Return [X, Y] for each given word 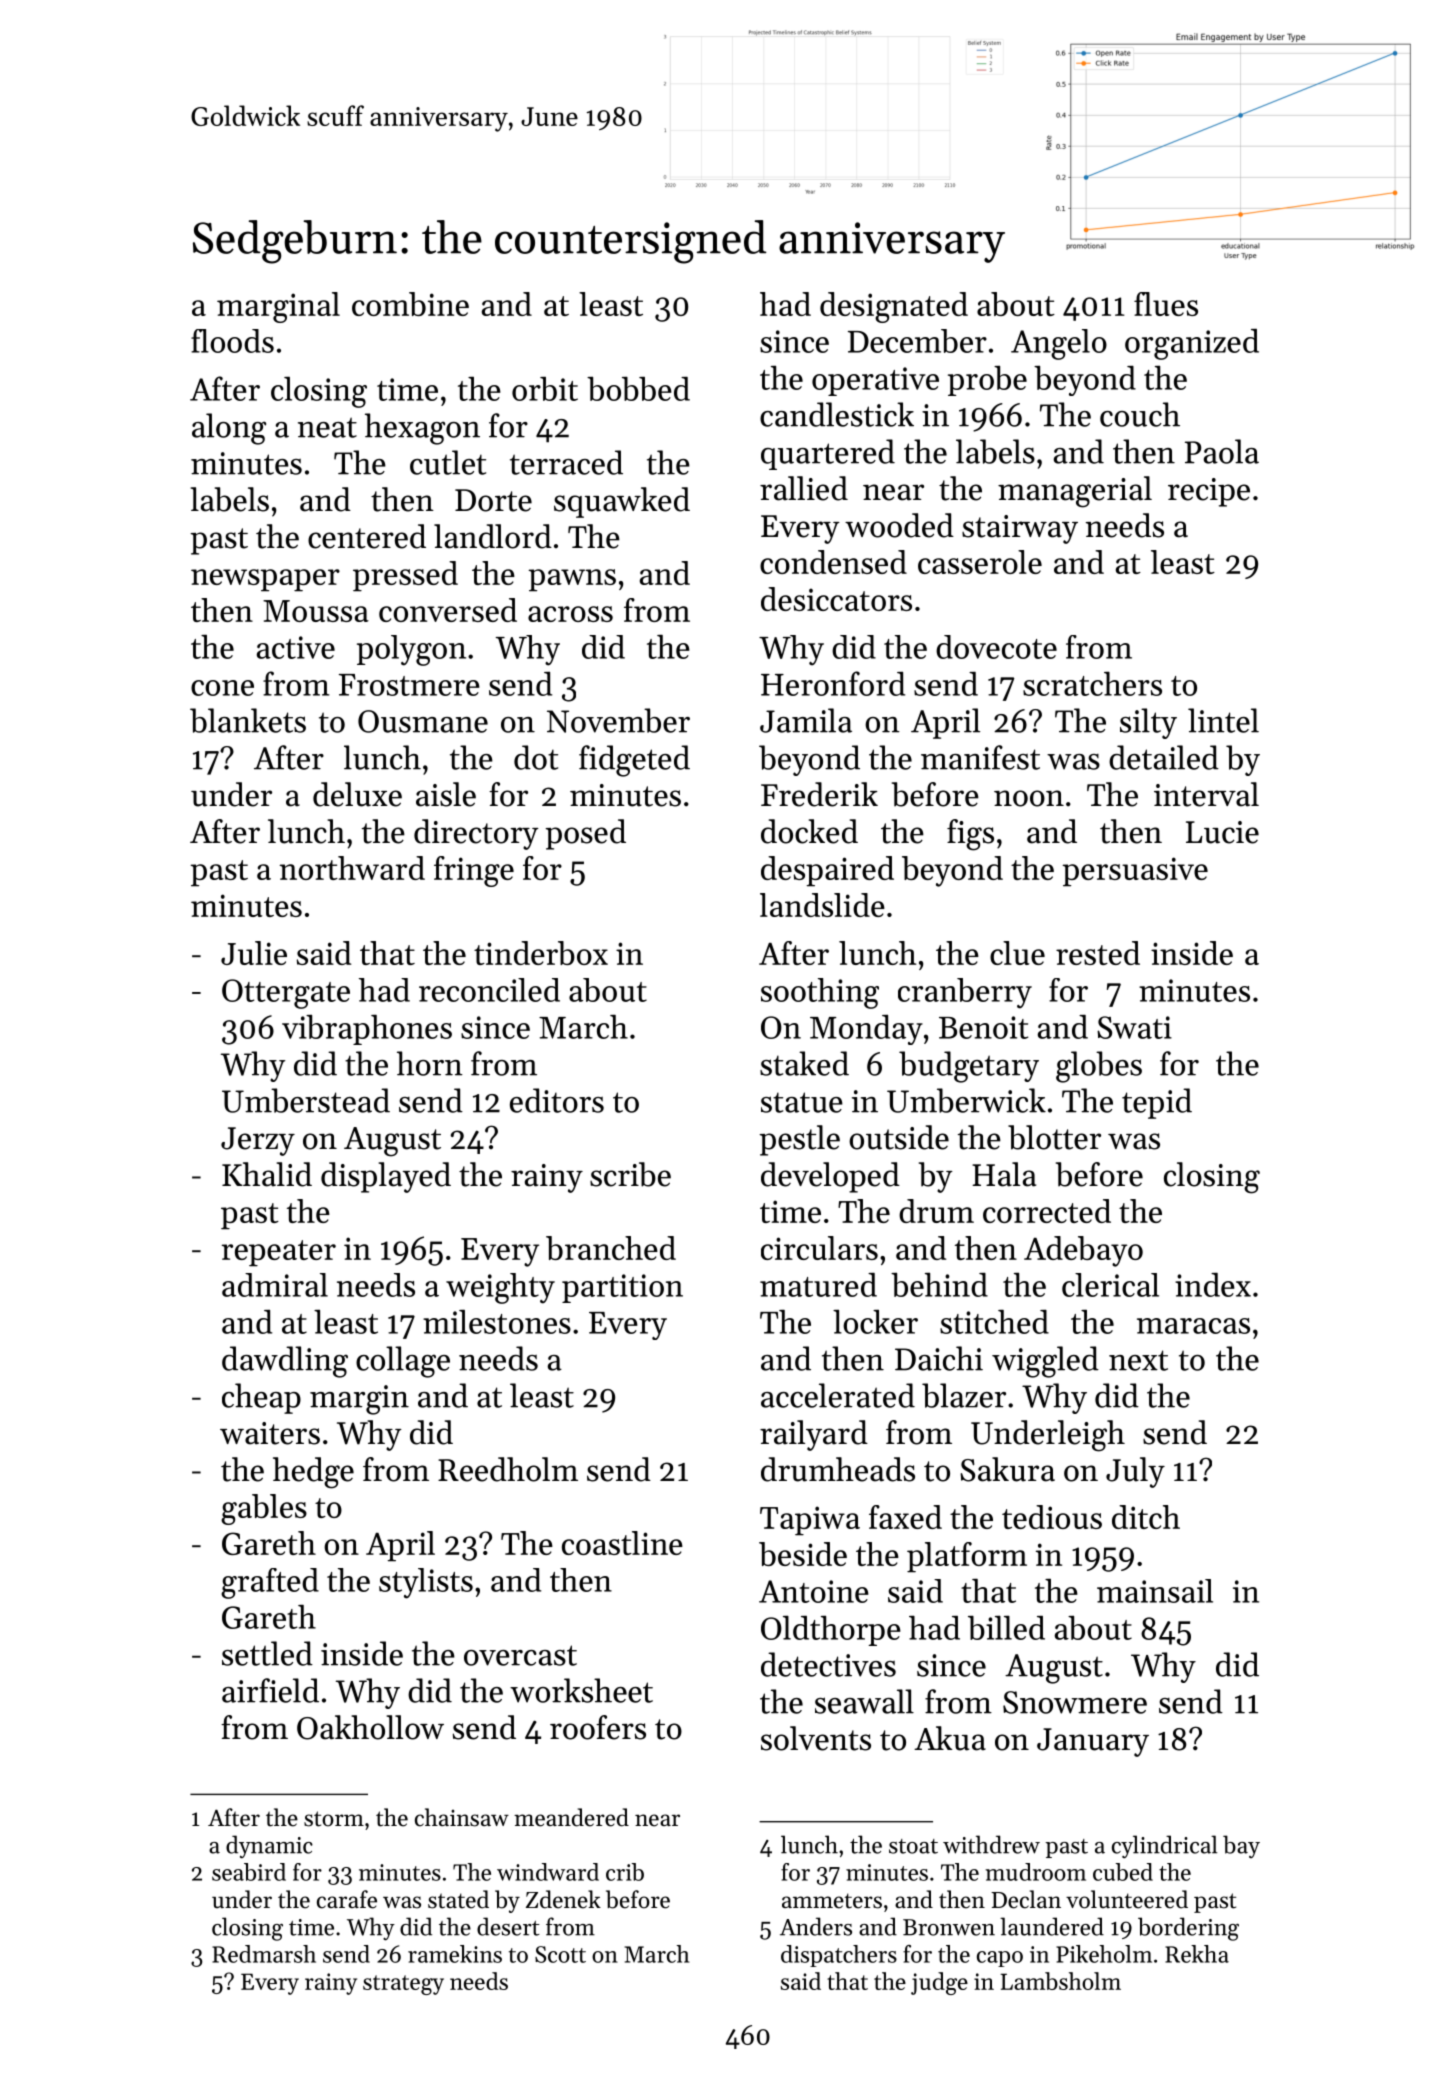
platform [967, 1557]
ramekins [455, 1954]
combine [410, 304]
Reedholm [508, 1469]
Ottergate [286, 994]
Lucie [1222, 832]
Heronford [833, 683]
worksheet [581, 1690]
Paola [1222, 451]
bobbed [638, 389]
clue [1017, 953]
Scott [560, 1954]
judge [939, 1983]
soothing [820, 993]
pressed [405, 576]
